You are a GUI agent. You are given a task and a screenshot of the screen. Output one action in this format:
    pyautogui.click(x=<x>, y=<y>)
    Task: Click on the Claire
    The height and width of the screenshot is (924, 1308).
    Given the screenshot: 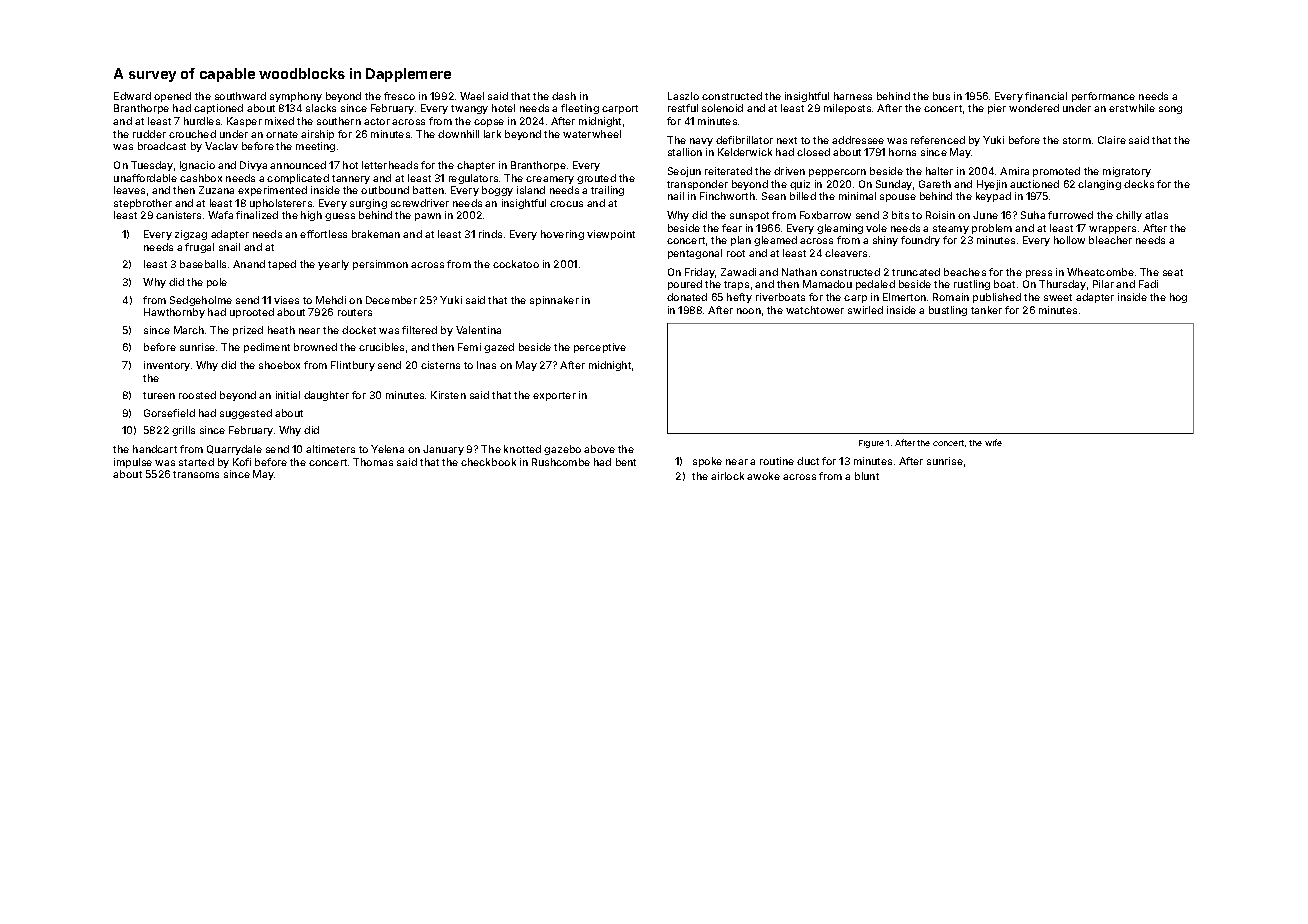 What is the action you would take?
    pyautogui.click(x=1112, y=140)
